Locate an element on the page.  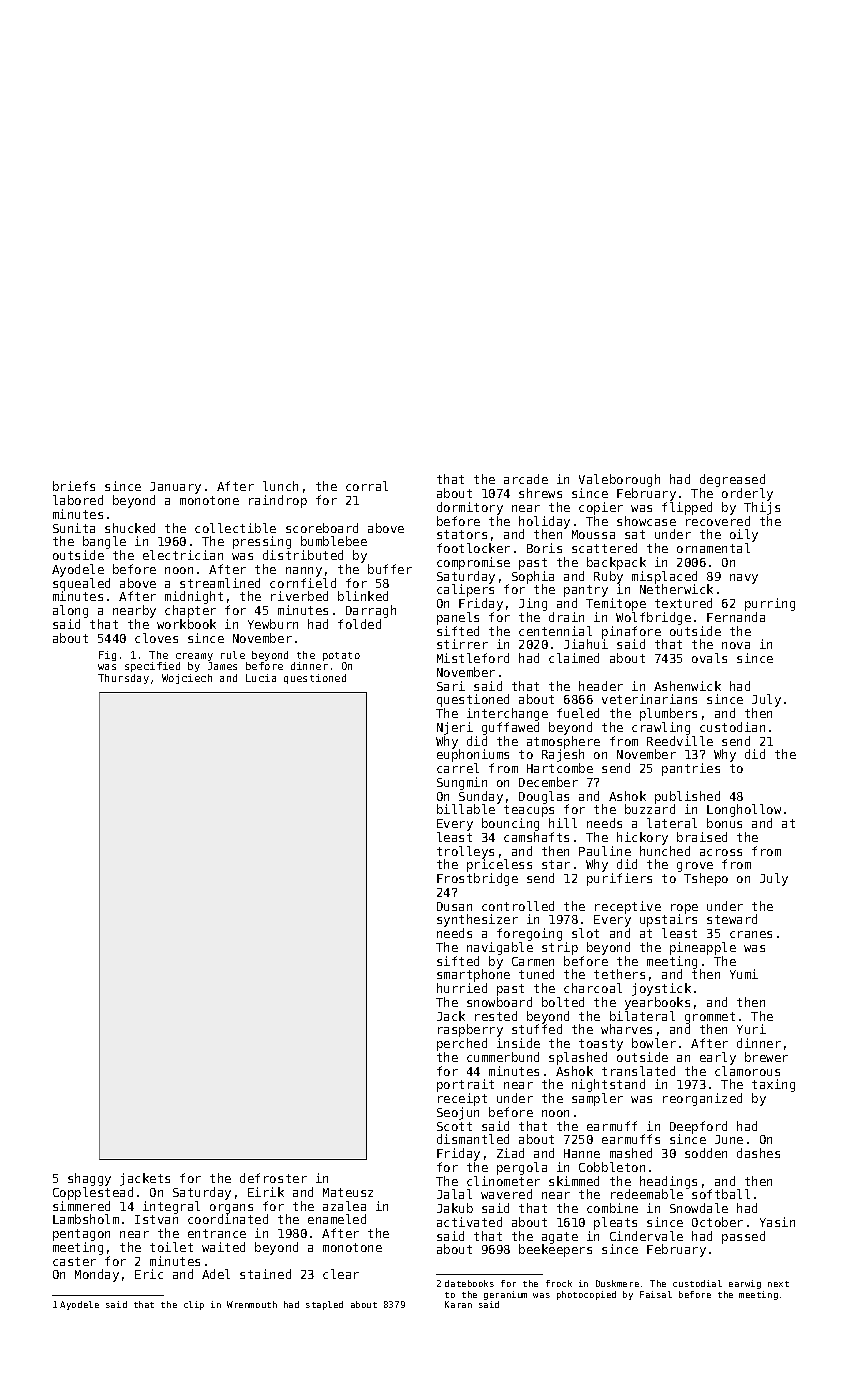
oily is located at coordinates (744, 535).
